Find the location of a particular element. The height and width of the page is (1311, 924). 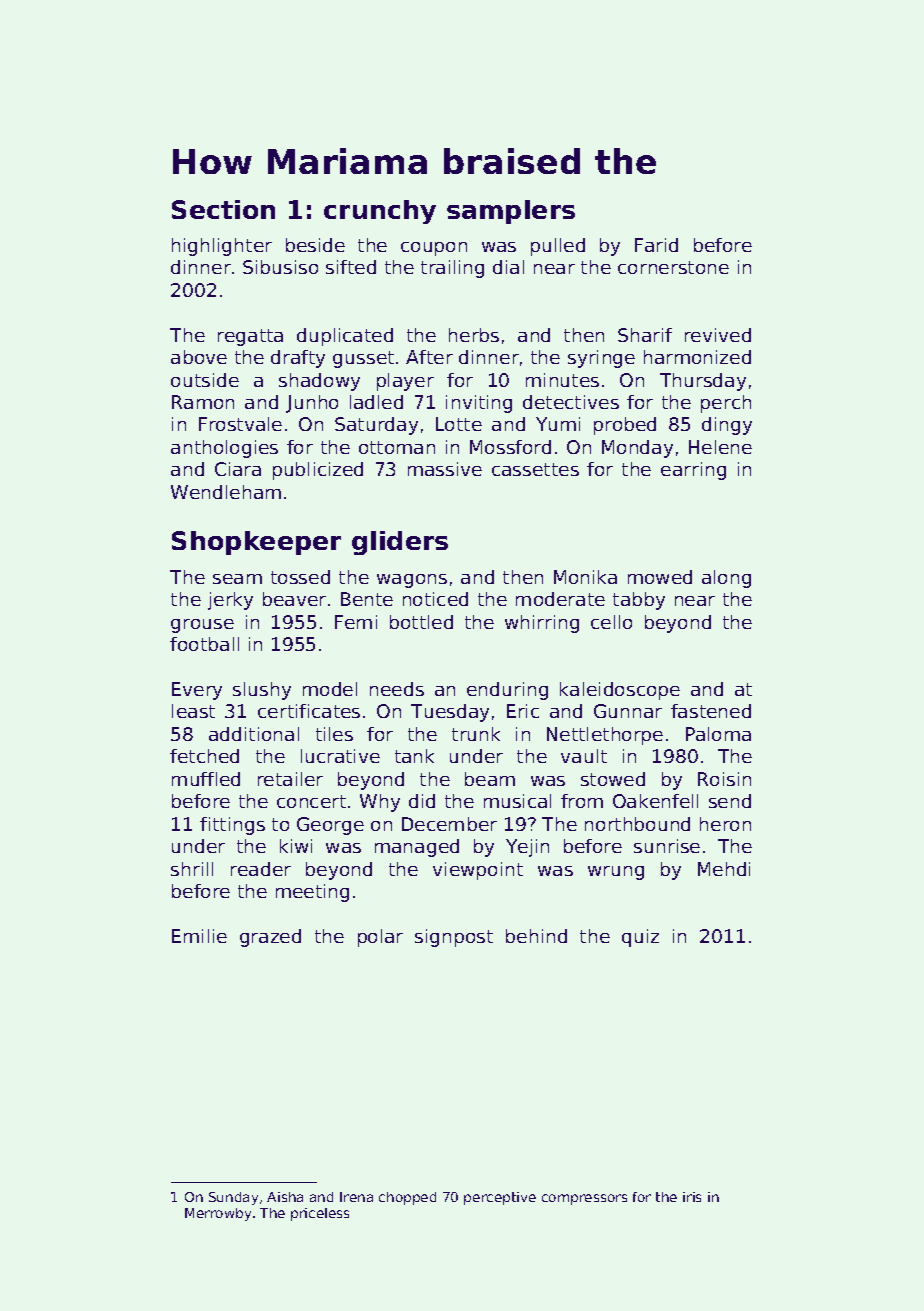

Helene is located at coordinates (720, 447).
